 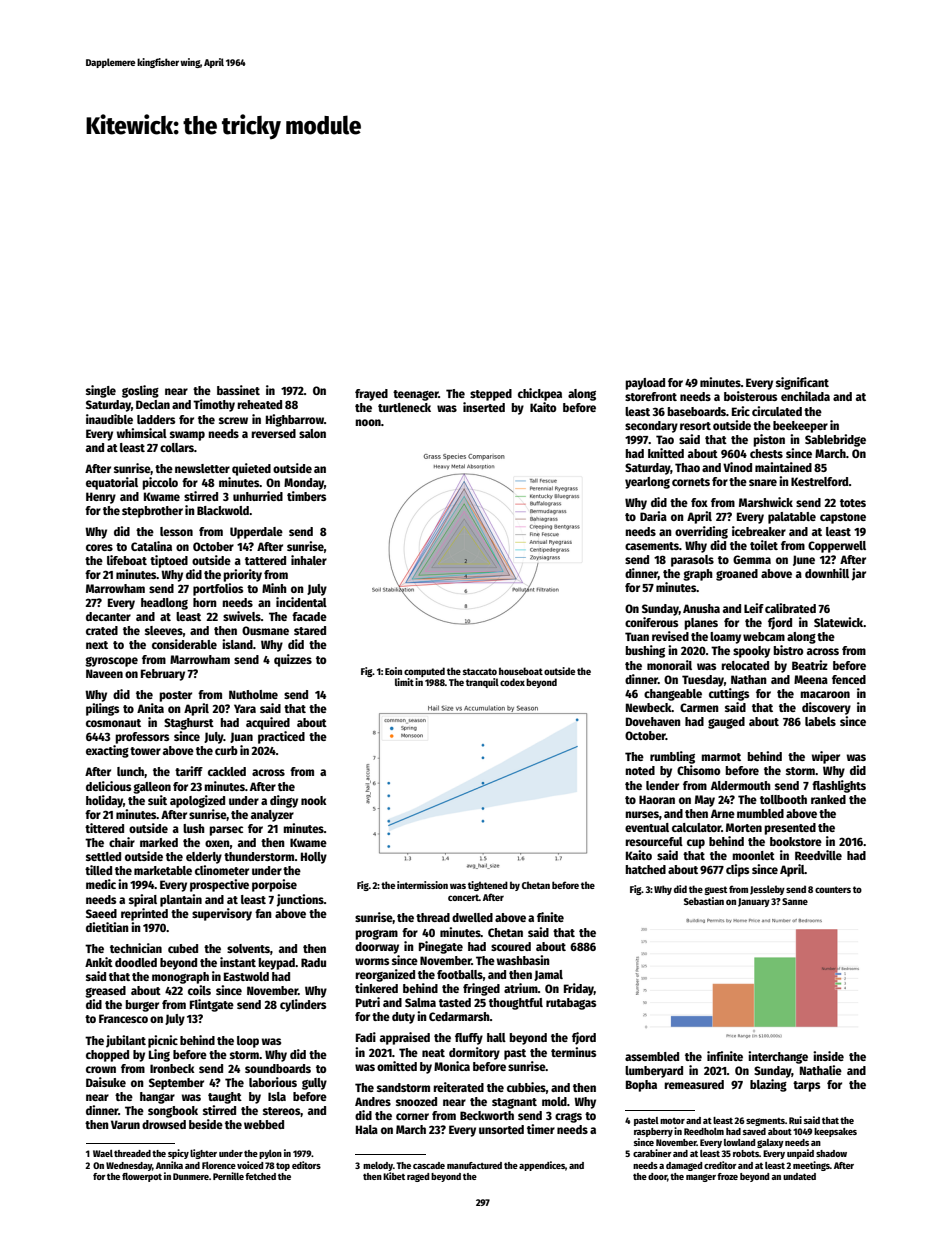 What do you see at coordinates (750, 396) in the document?
I see `boisterous` at bounding box center [750, 396].
